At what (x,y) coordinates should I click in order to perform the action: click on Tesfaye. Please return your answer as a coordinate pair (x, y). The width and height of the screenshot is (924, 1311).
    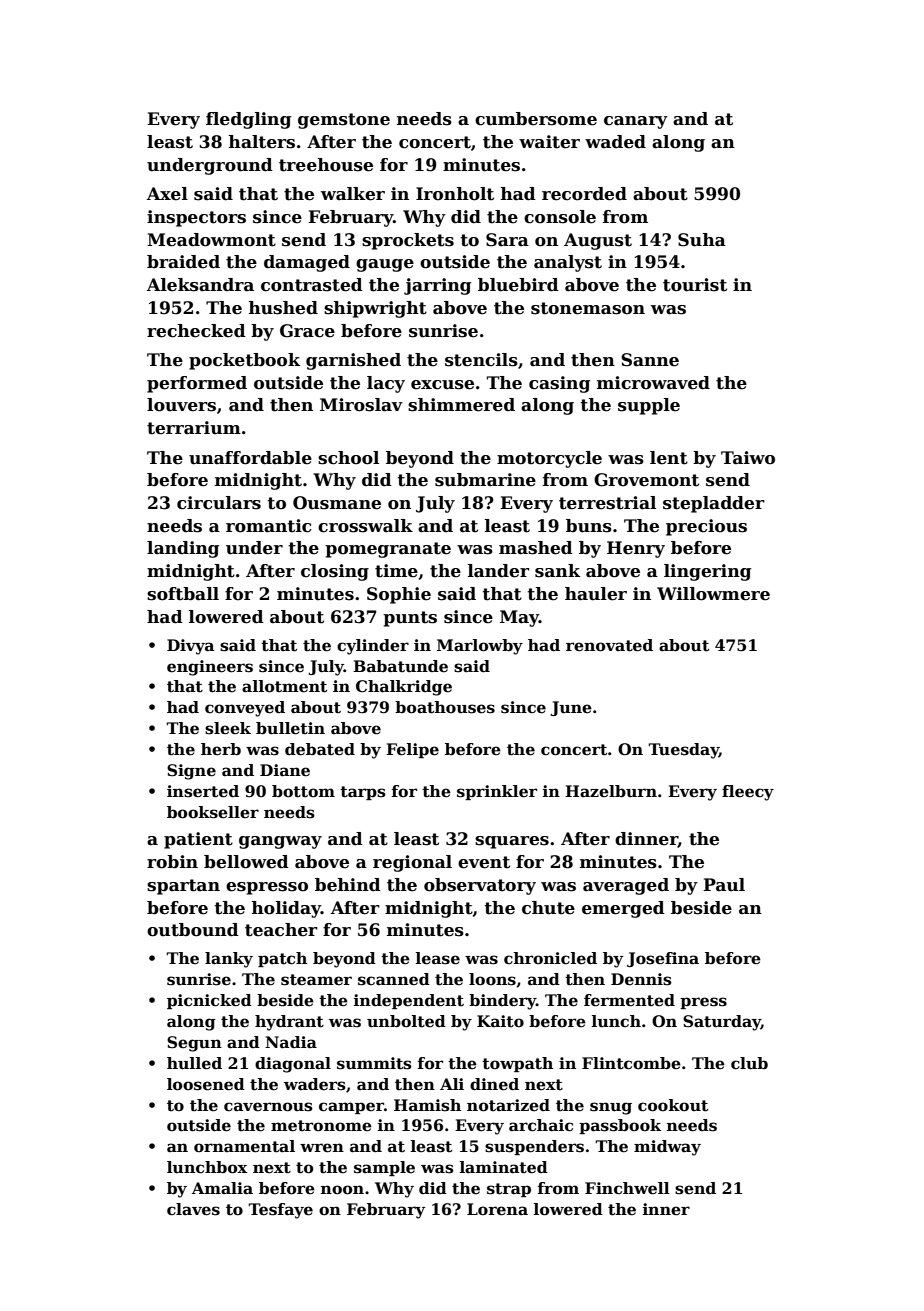
    Looking at the image, I should click on (280, 1211).
